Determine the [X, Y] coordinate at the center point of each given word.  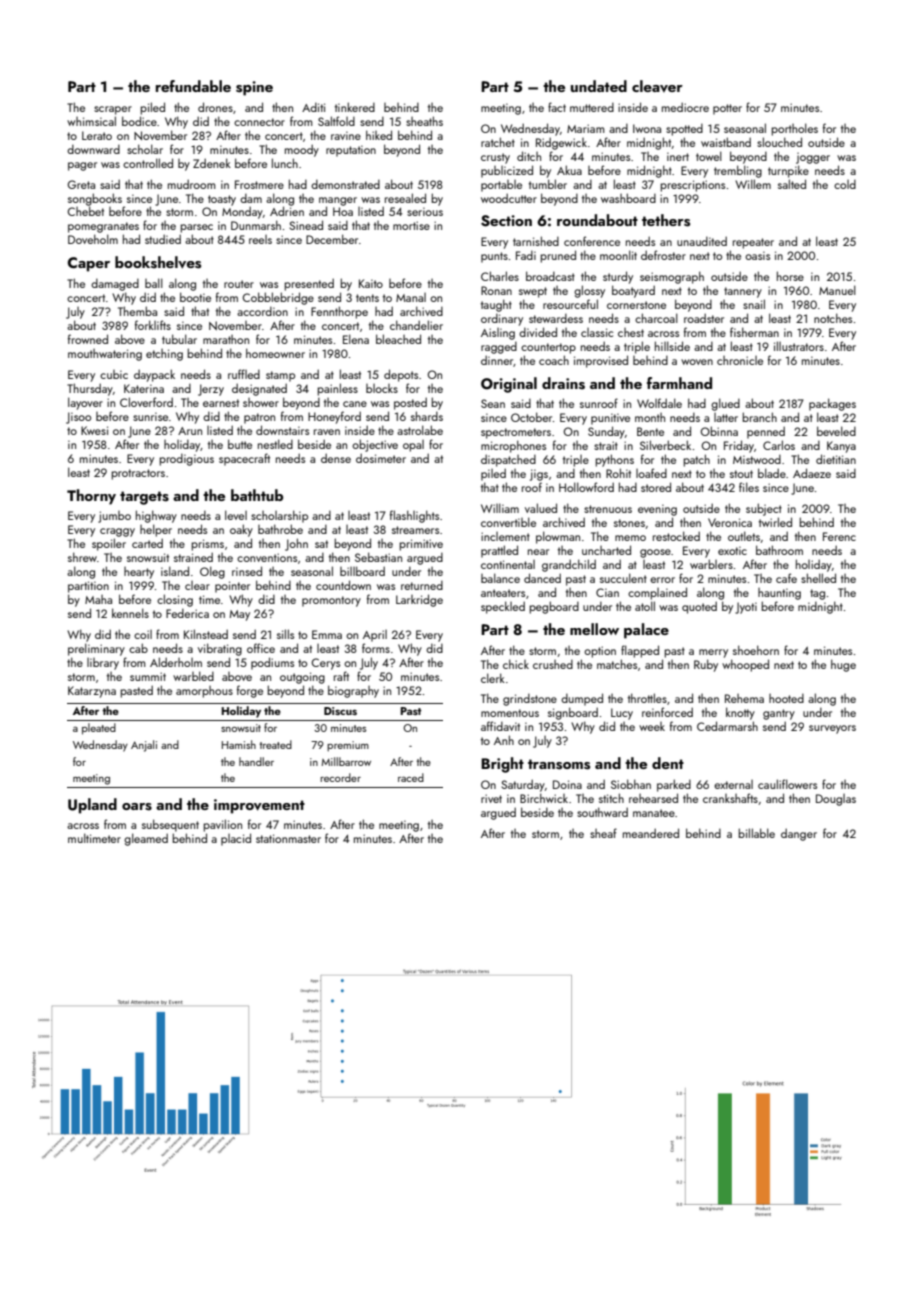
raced [411, 777]
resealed [405, 198]
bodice [139, 121]
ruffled [244, 374]
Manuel [837, 290]
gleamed [146, 839]
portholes [794, 129]
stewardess [556, 318]
